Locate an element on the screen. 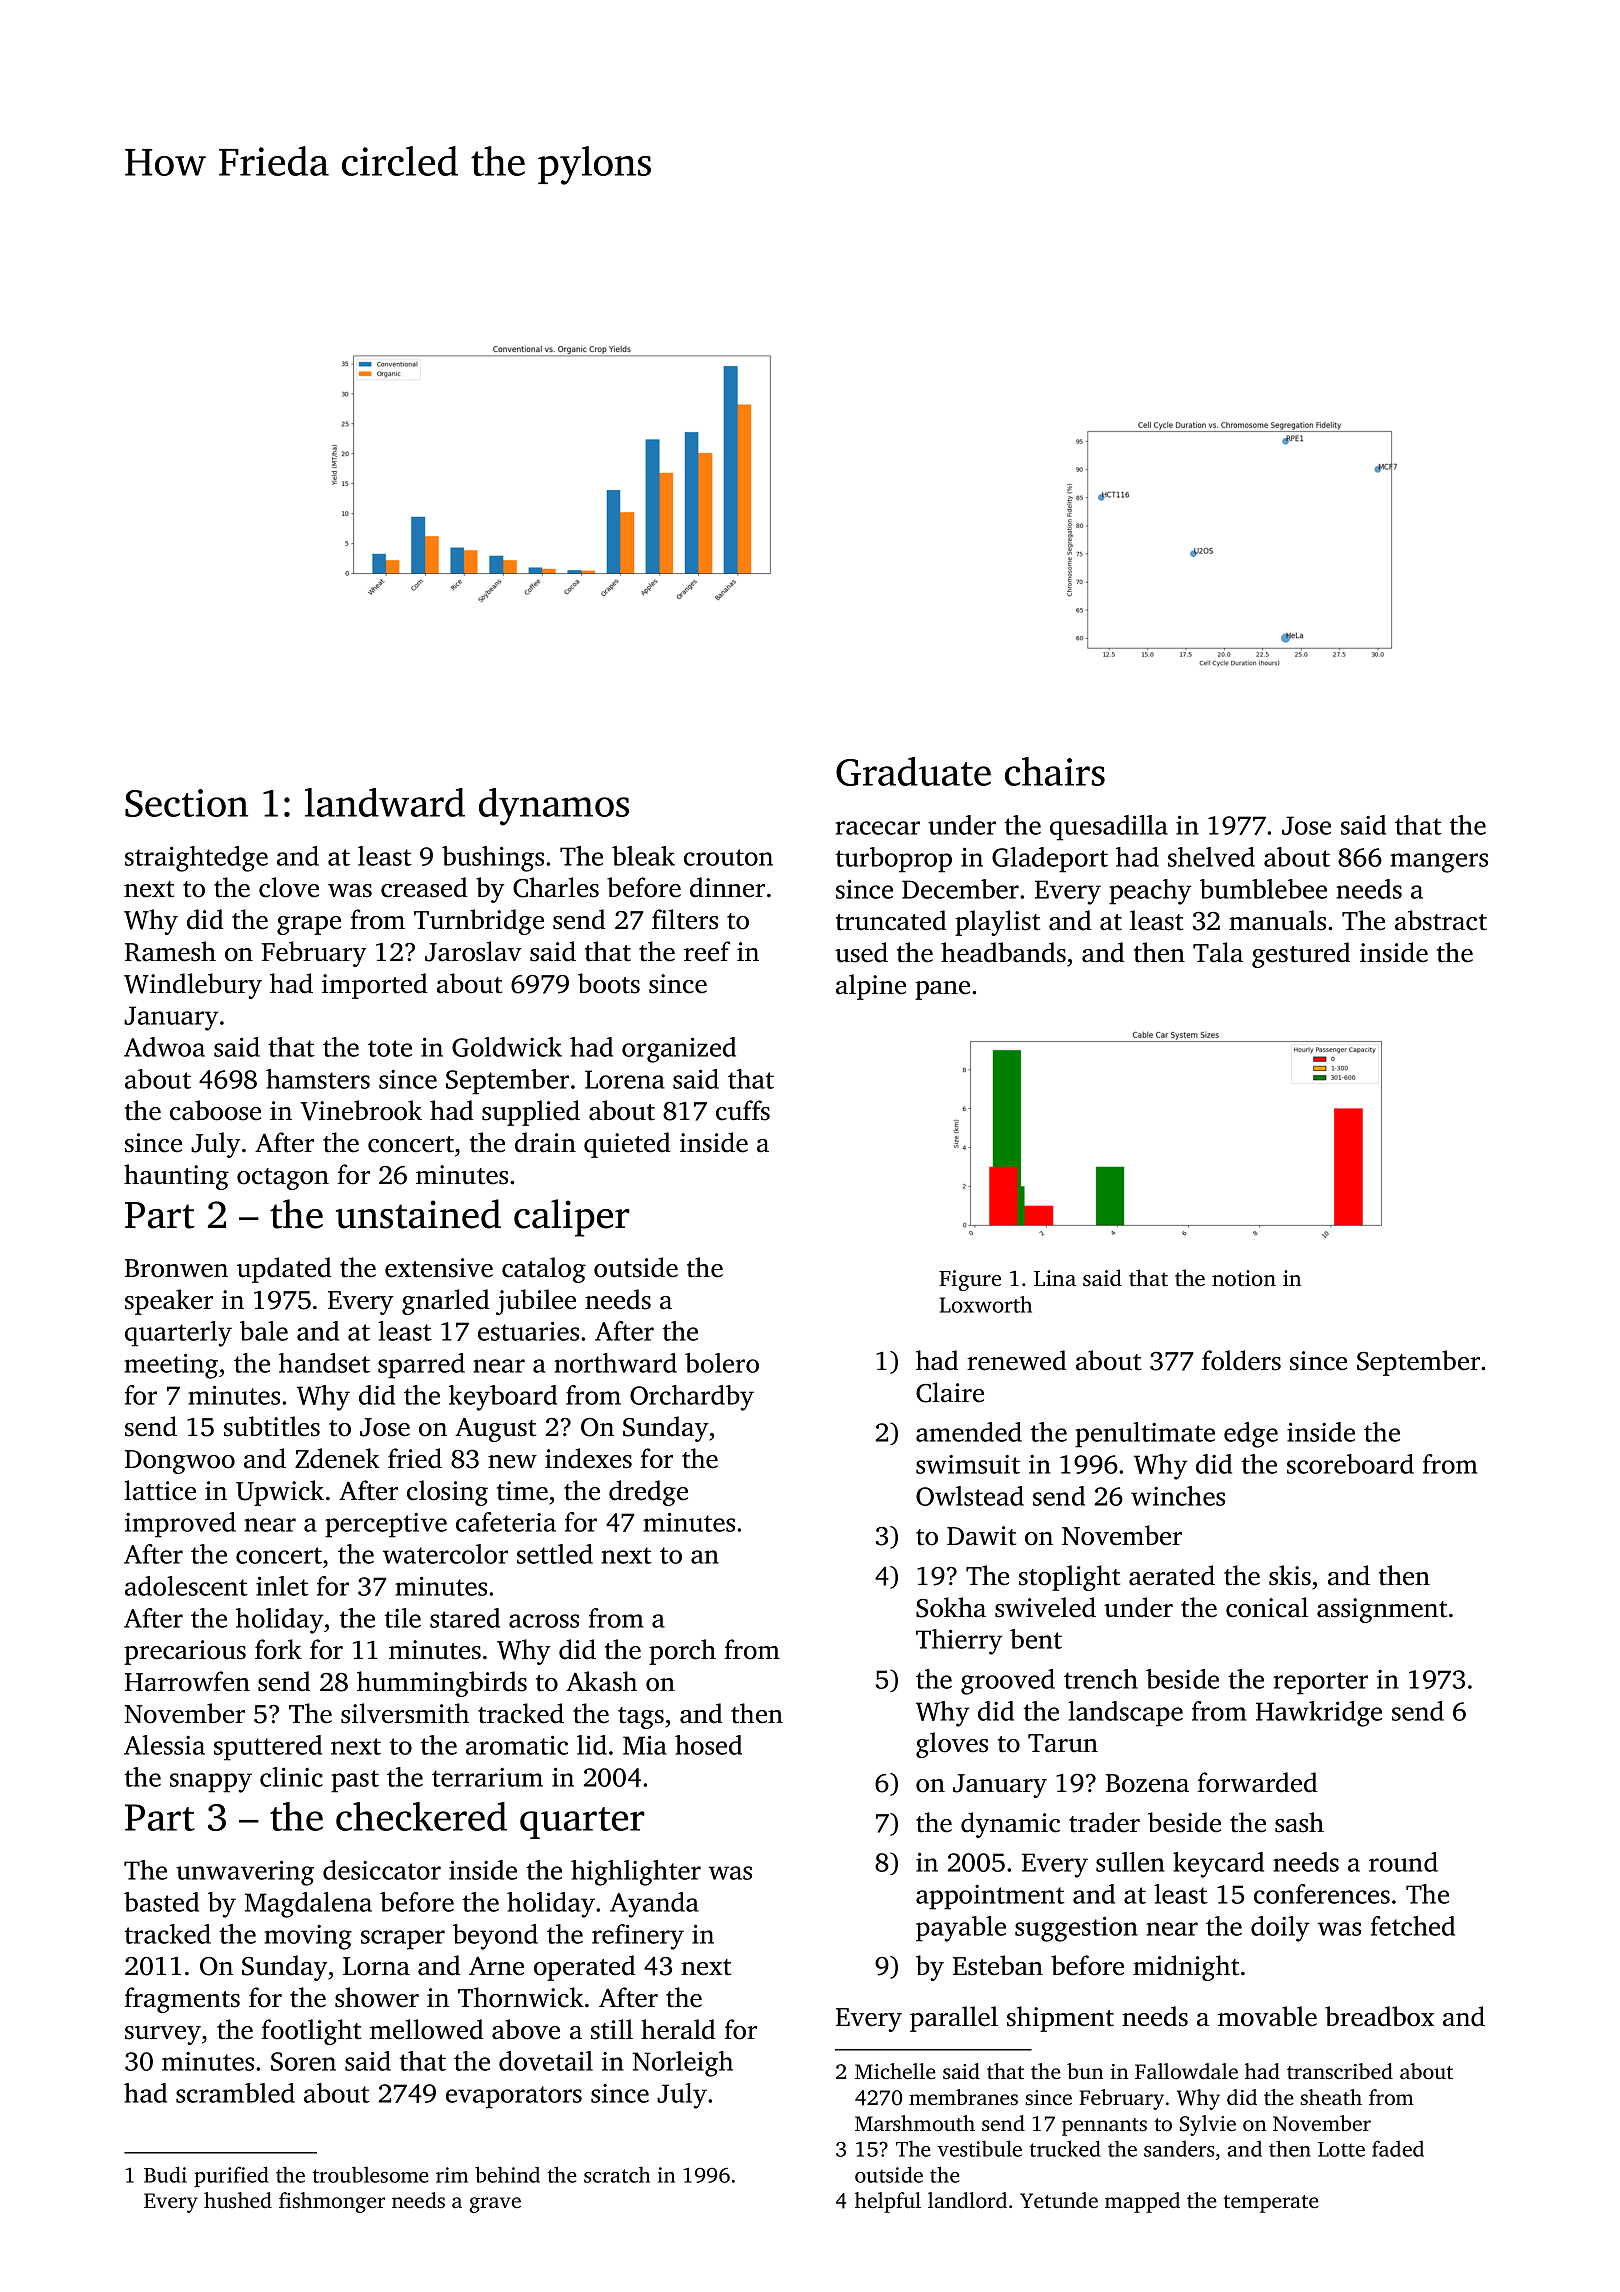 The height and width of the screenshot is (2292, 1620). Claire is located at coordinates (950, 1392).
